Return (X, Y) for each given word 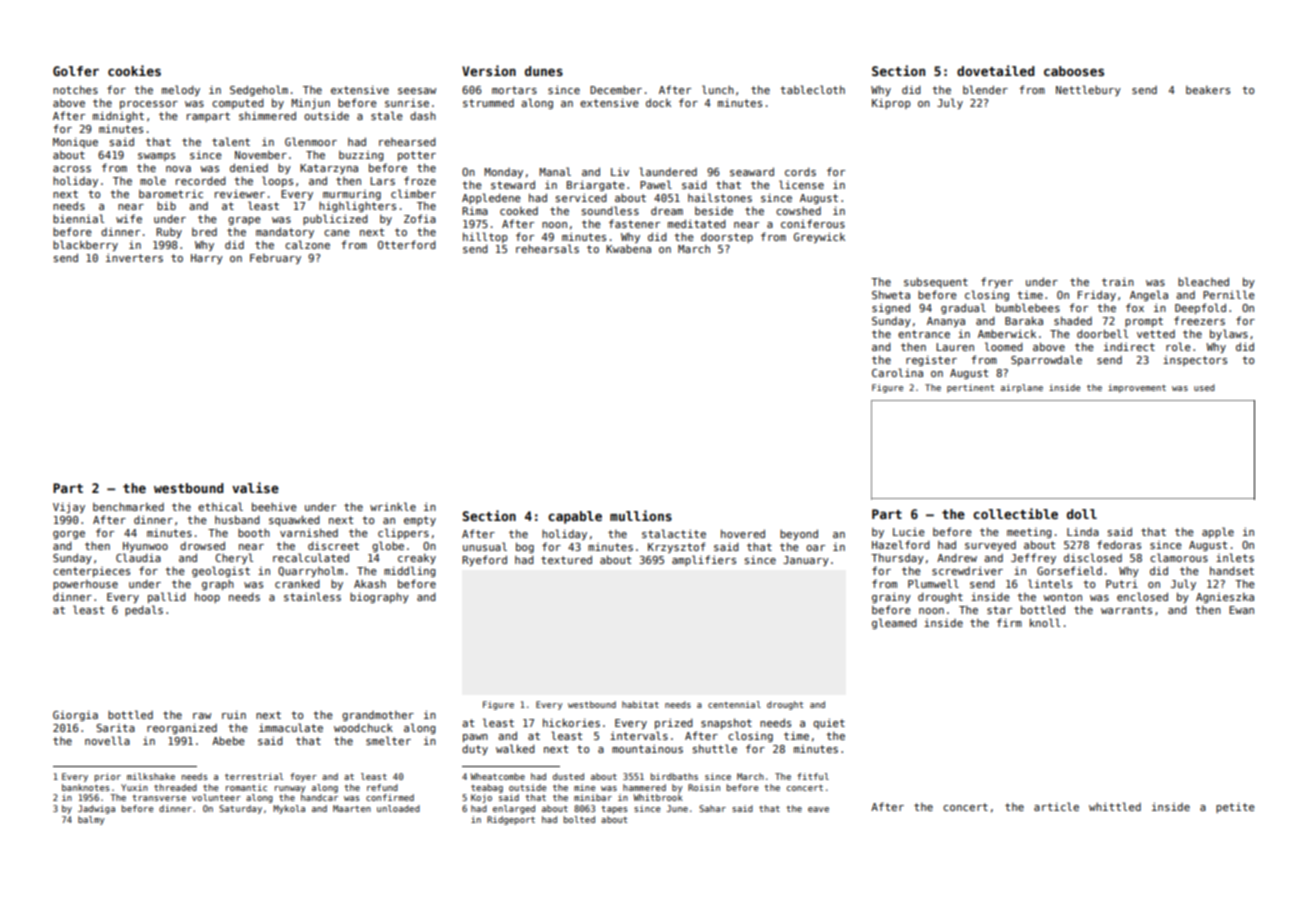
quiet (829, 723)
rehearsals (547, 248)
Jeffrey (1033, 558)
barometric (171, 193)
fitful (813, 776)
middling (410, 571)
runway (290, 789)
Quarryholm (310, 571)
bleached (1203, 281)
